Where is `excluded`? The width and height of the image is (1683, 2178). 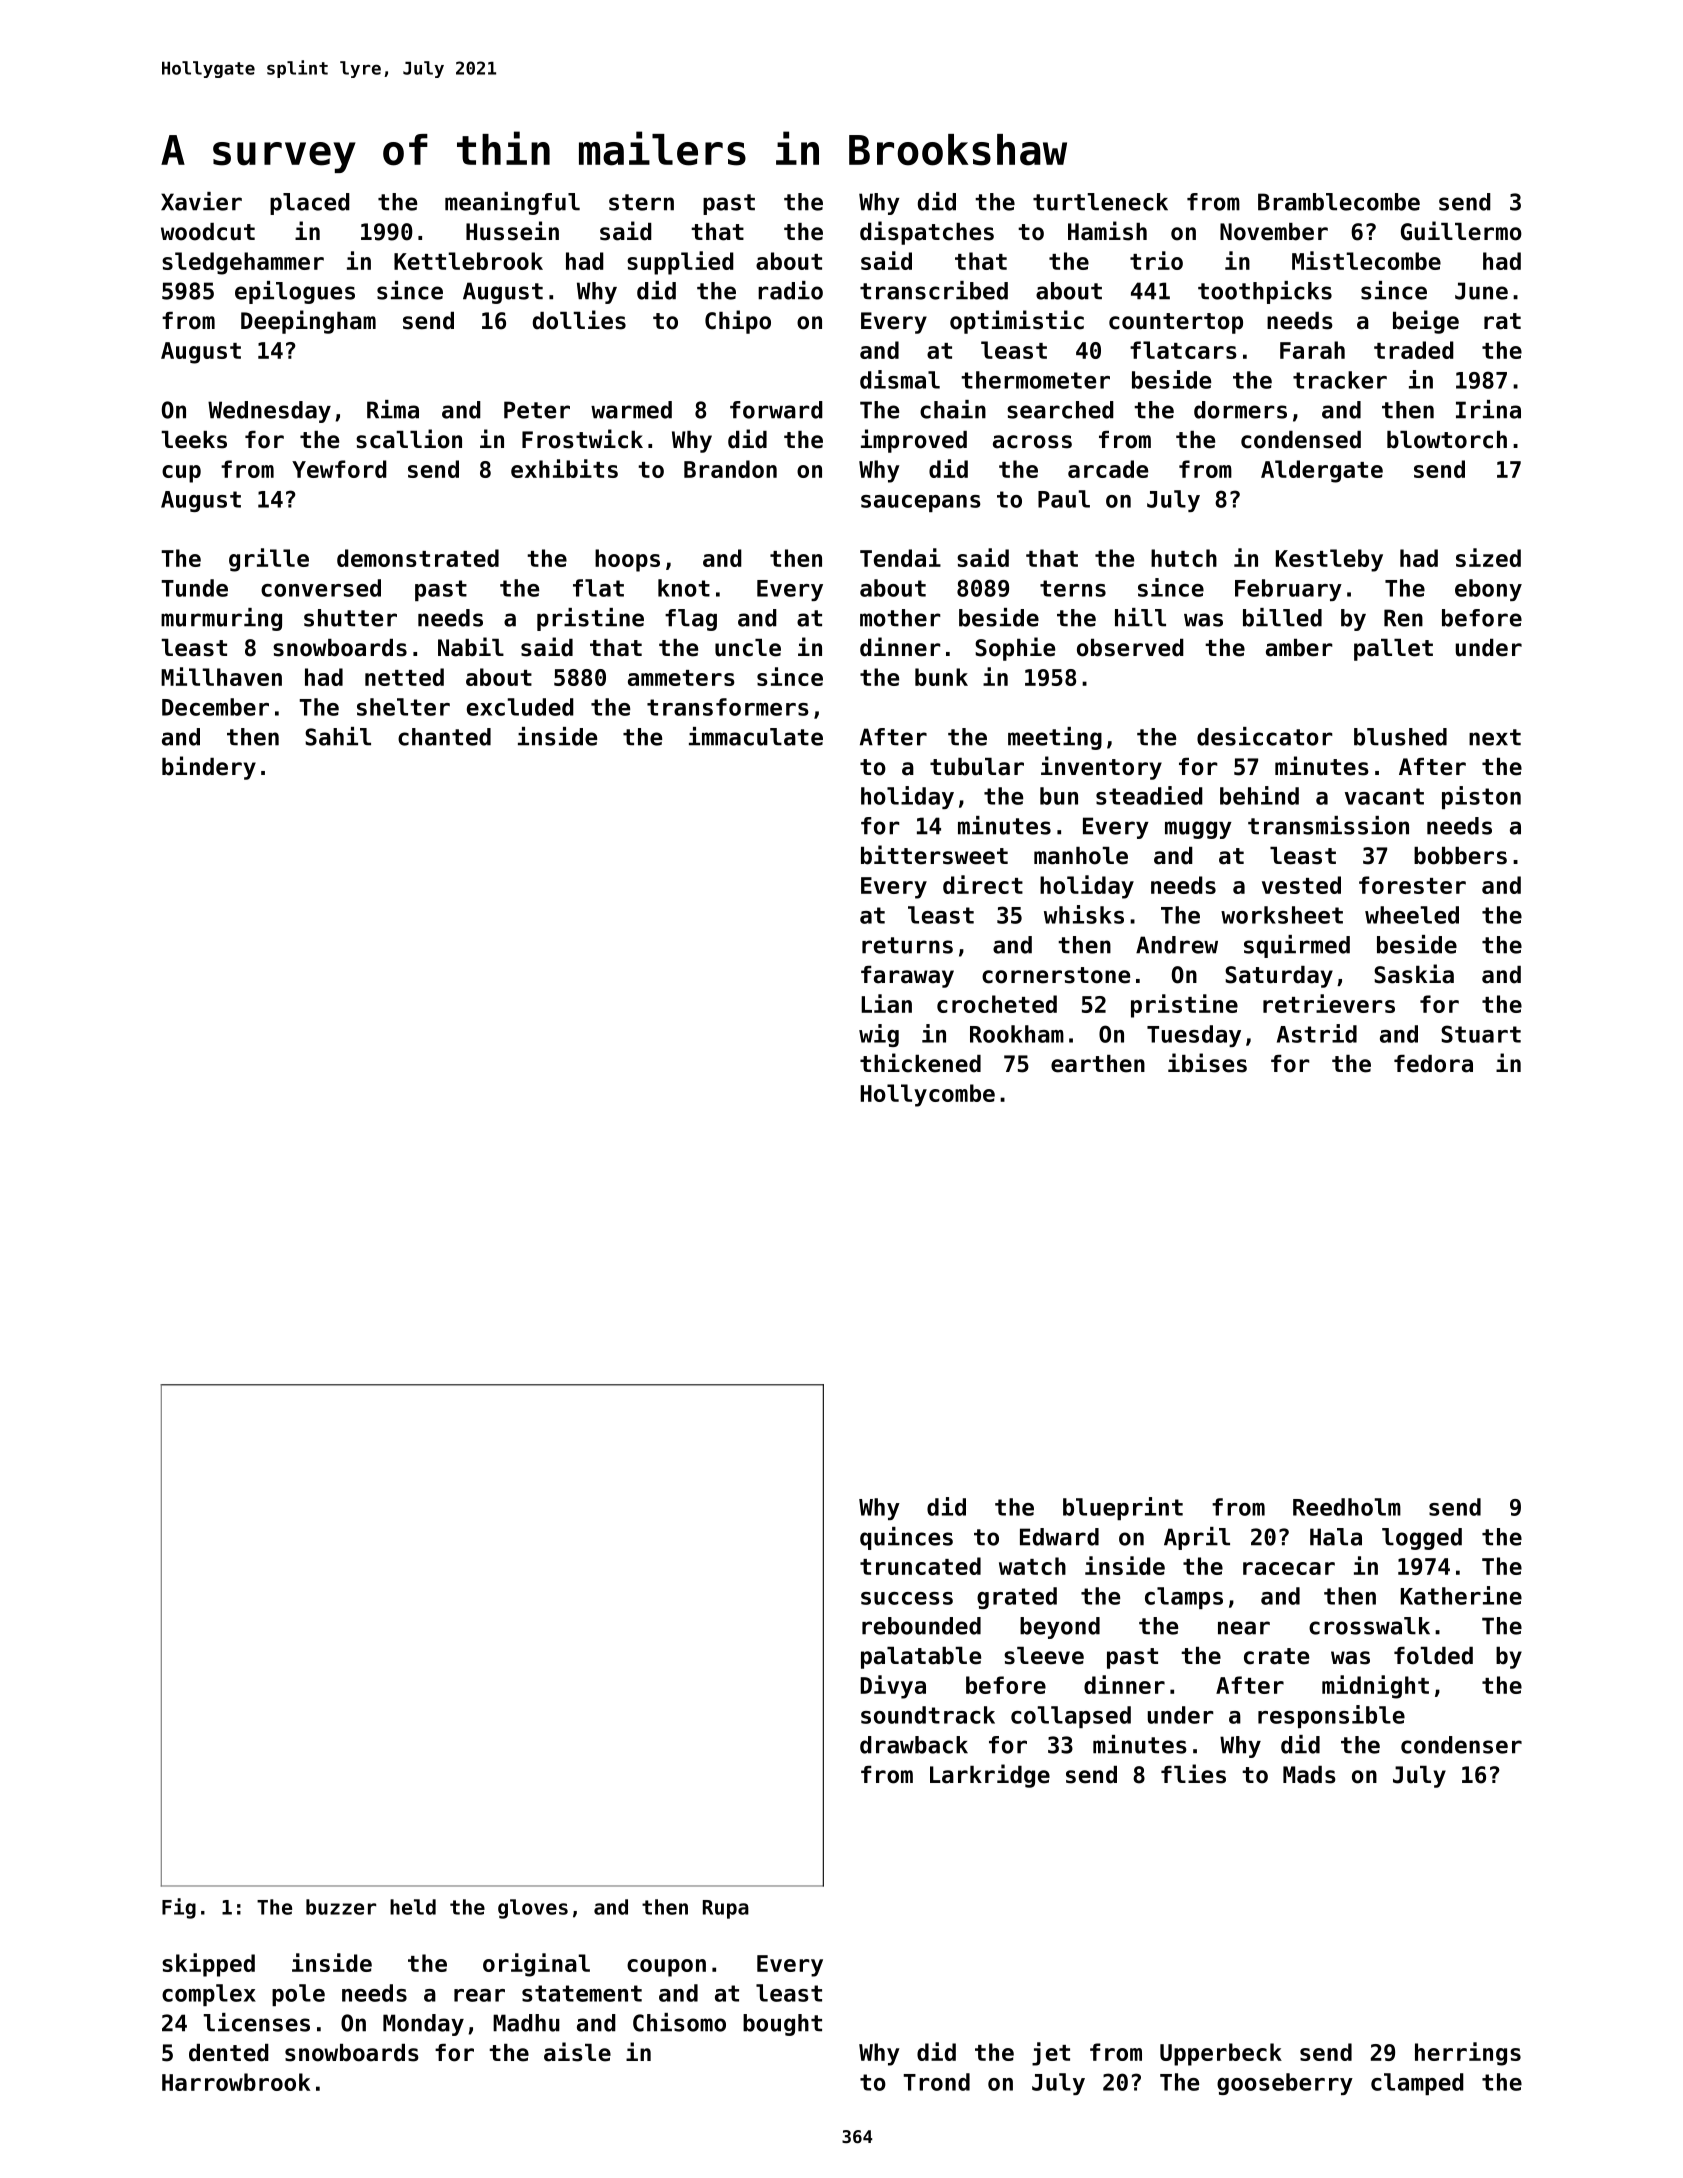 excluded is located at coordinates (520, 707).
